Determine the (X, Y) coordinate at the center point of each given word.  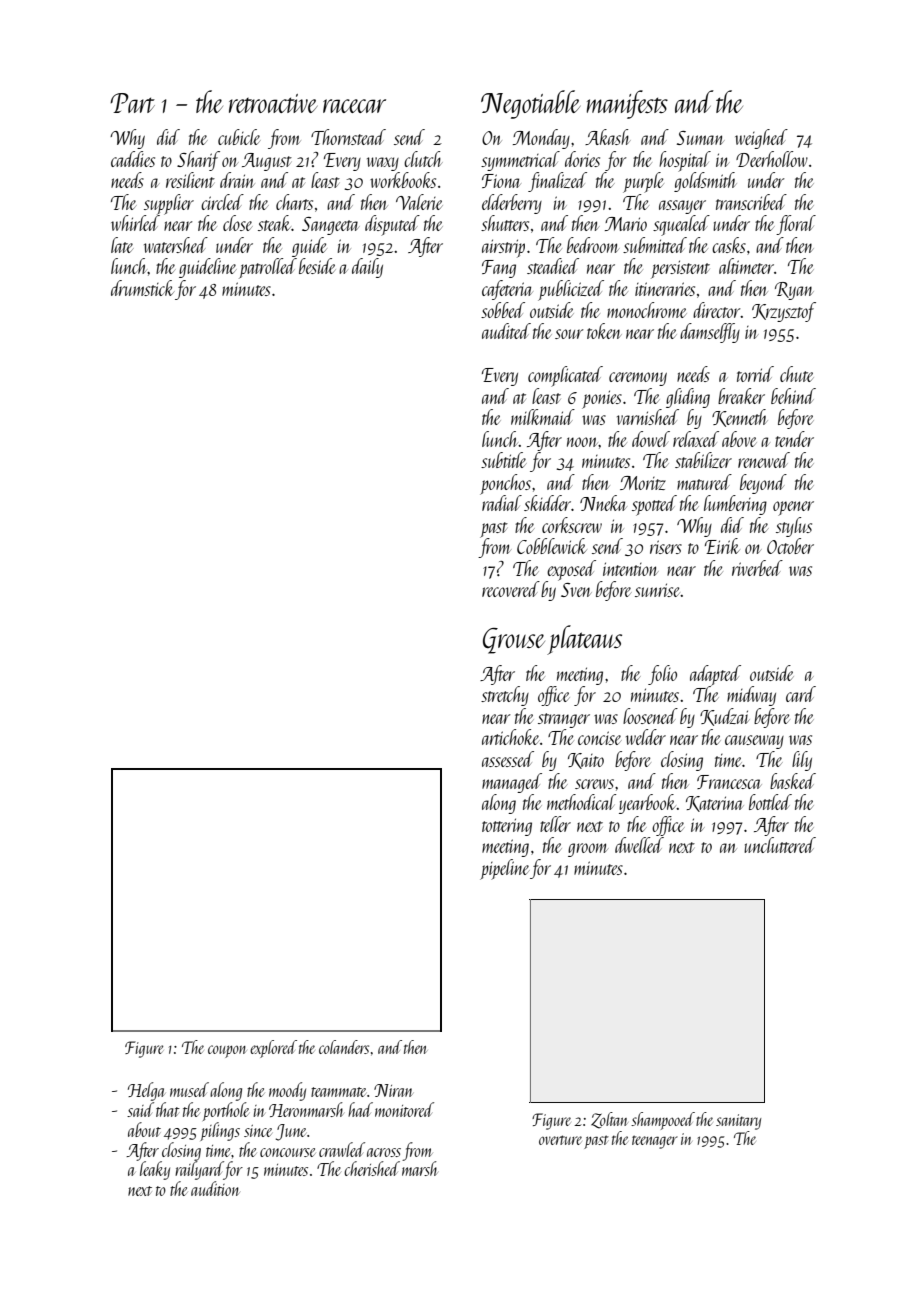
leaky (155, 1170)
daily (367, 268)
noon (583, 442)
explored (273, 1049)
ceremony (638, 379)
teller (555, 824)
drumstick (143, 288)
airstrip (503, 248)
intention (630, 569)
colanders (344, 1047)
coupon (227, 1051)
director (717, 310)
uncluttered (780, 845)
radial (502, 503)
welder (646, 737)
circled (222, 202)
